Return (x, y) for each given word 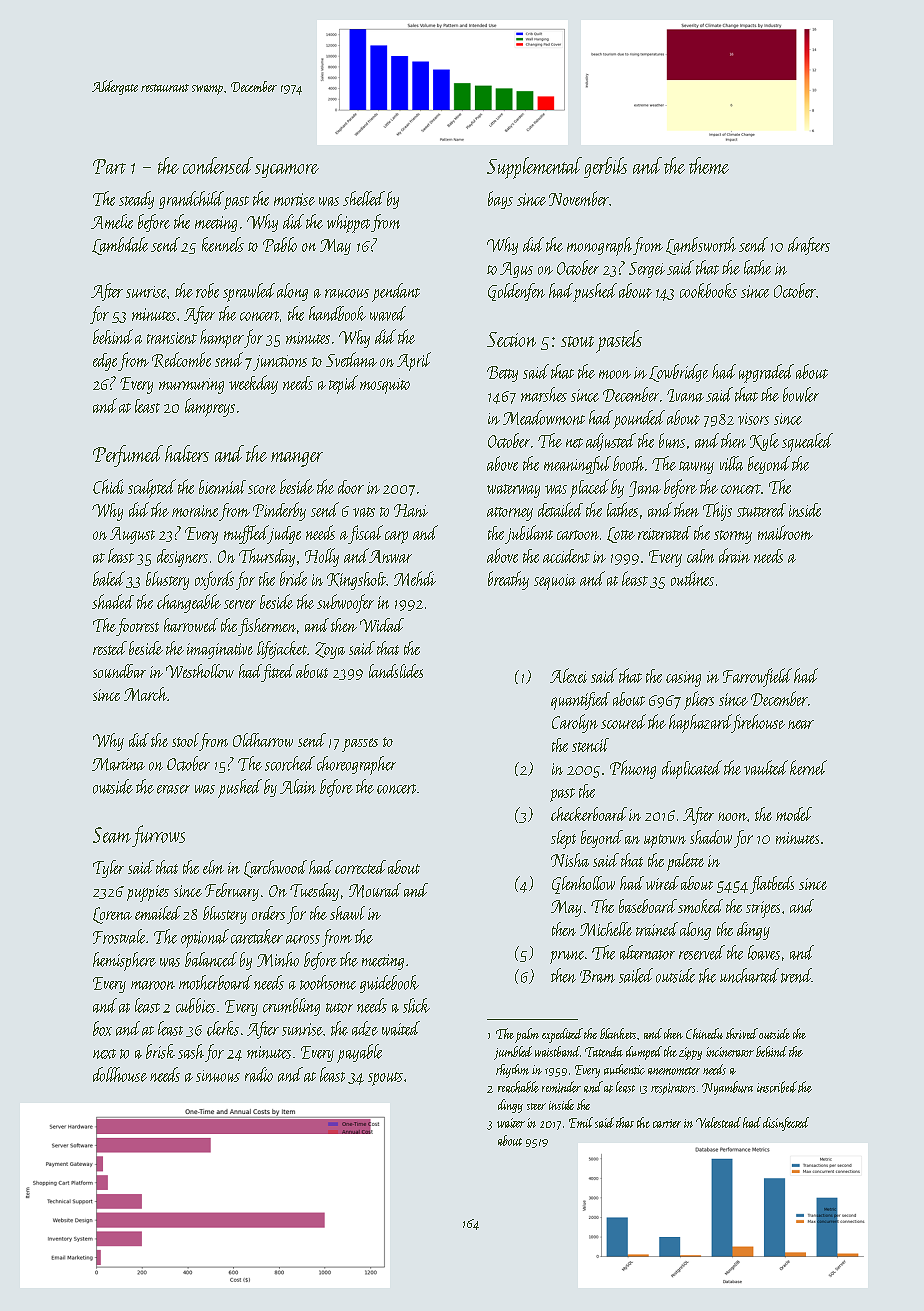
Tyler (108, 869)
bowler (801, 394)
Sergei (647, 270)
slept (563, 839)
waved (388, 313)
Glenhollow (583, 885)
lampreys (210, 407)
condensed (218, 165)
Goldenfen (516, 292)
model (794, 814)
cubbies (195, 1005)
